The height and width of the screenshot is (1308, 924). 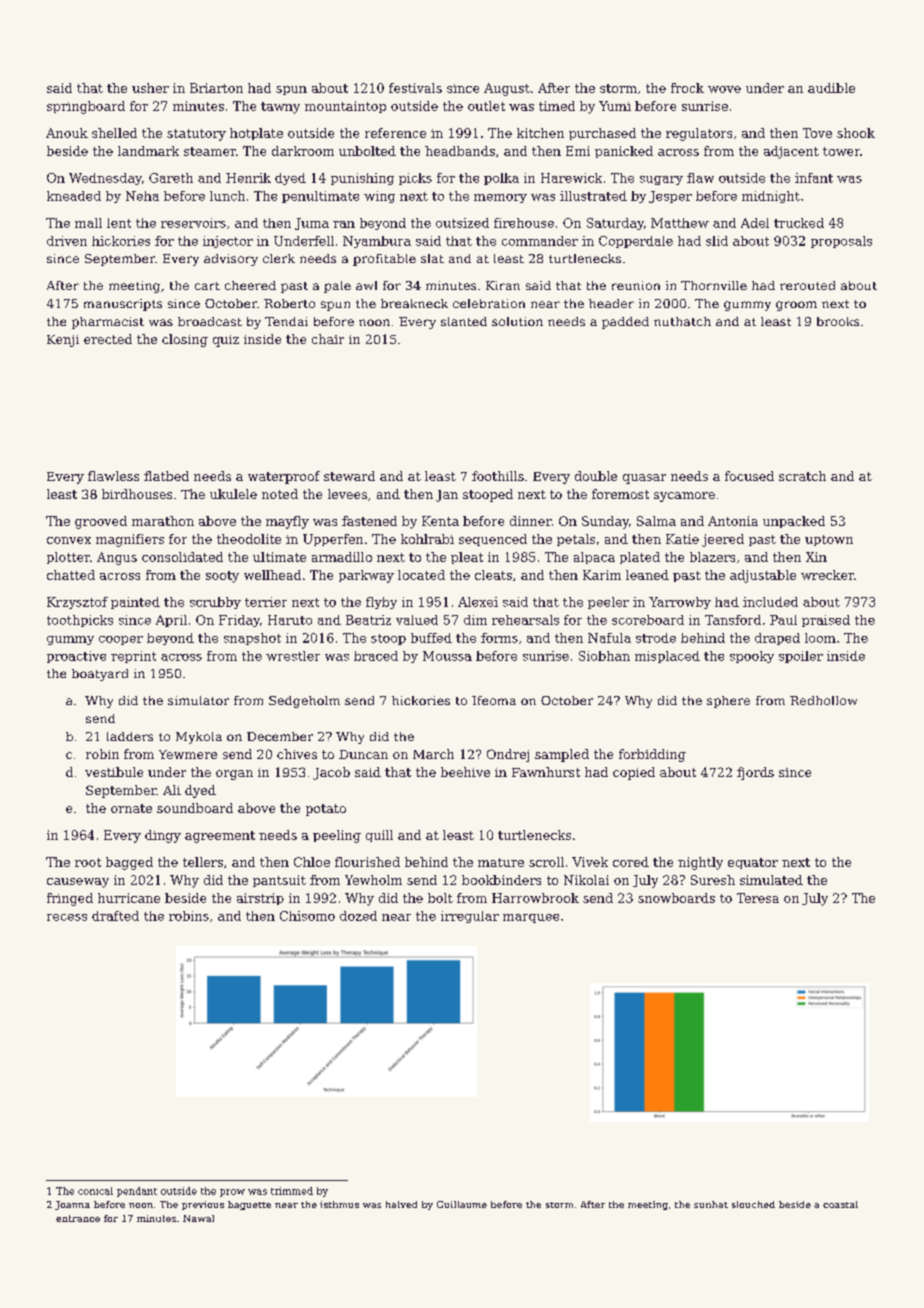 What do you see at coordinates (462, 1204) in the screenshot?
I see `Guillaume` at bounding box center [462, 1204].
